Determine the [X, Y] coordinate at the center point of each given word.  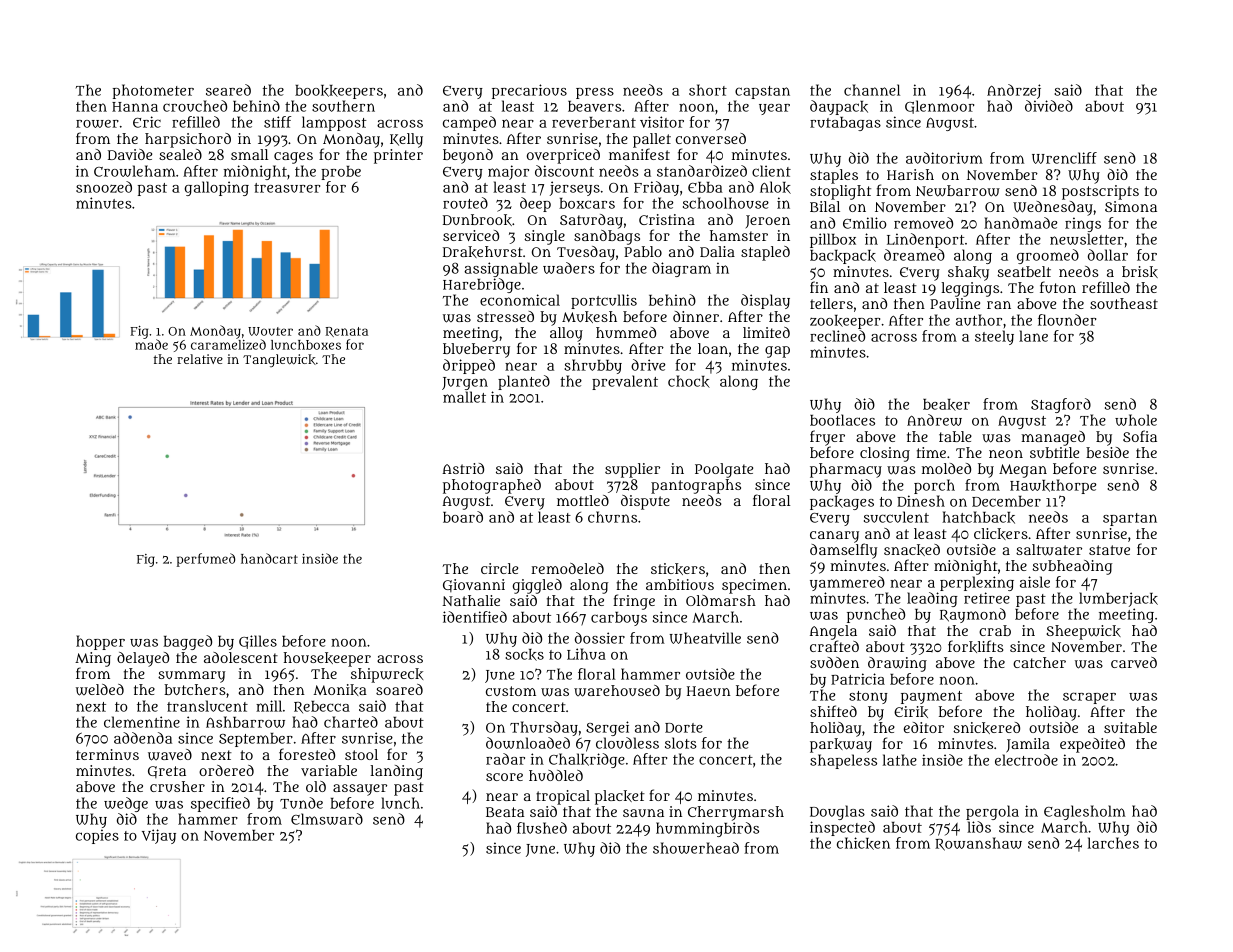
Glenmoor [939, 107]
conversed [711, 138]
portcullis [604, 301]
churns [612, 517]
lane [1033, 336]
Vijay [159, 836]
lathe [900, 760]
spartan [1130, 519]
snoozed [104, 187]
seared [228, 90]
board [463, 517]
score [504, 777]
